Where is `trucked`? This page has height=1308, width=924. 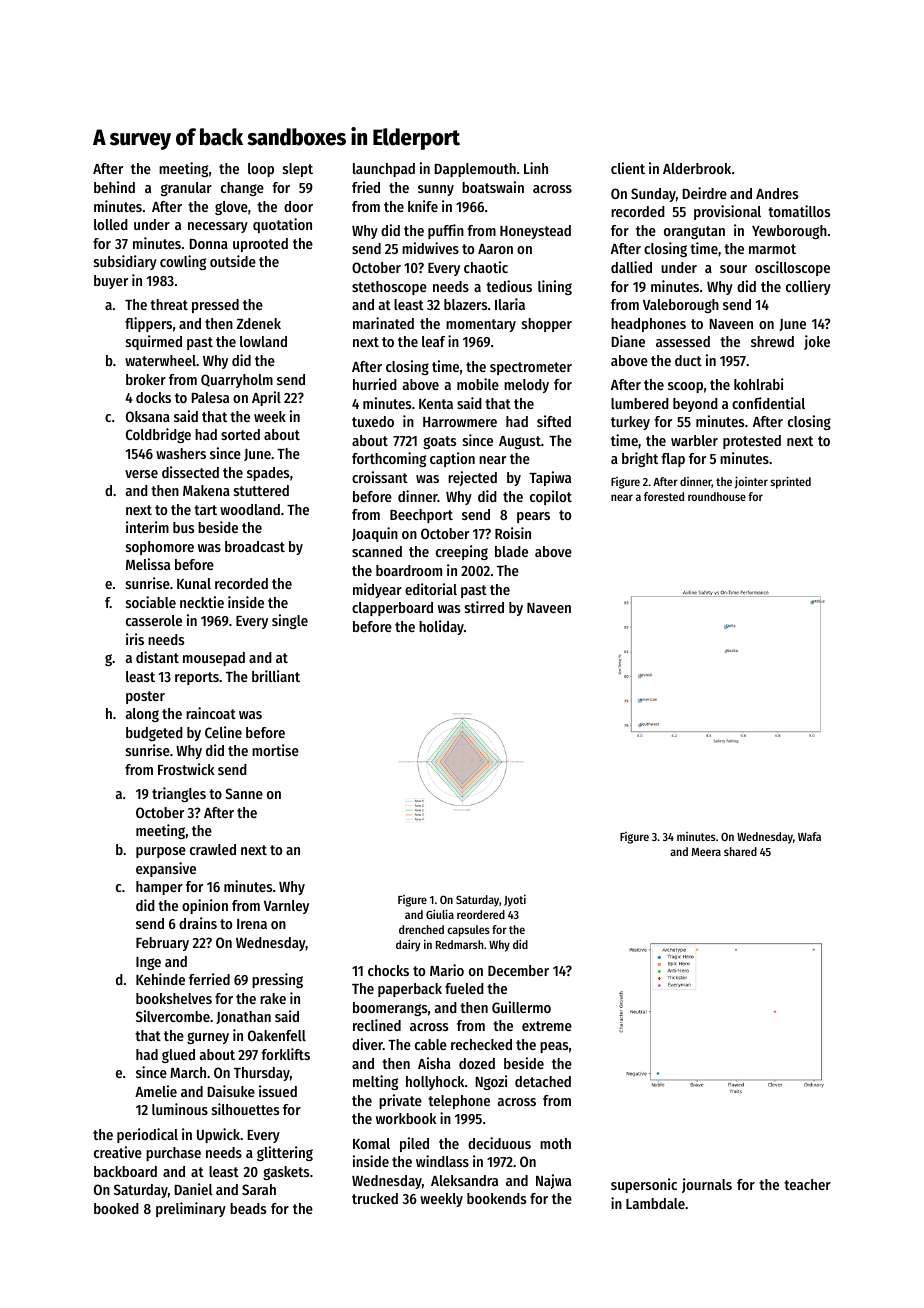
trucked is located at coordinates (375, 1198).
